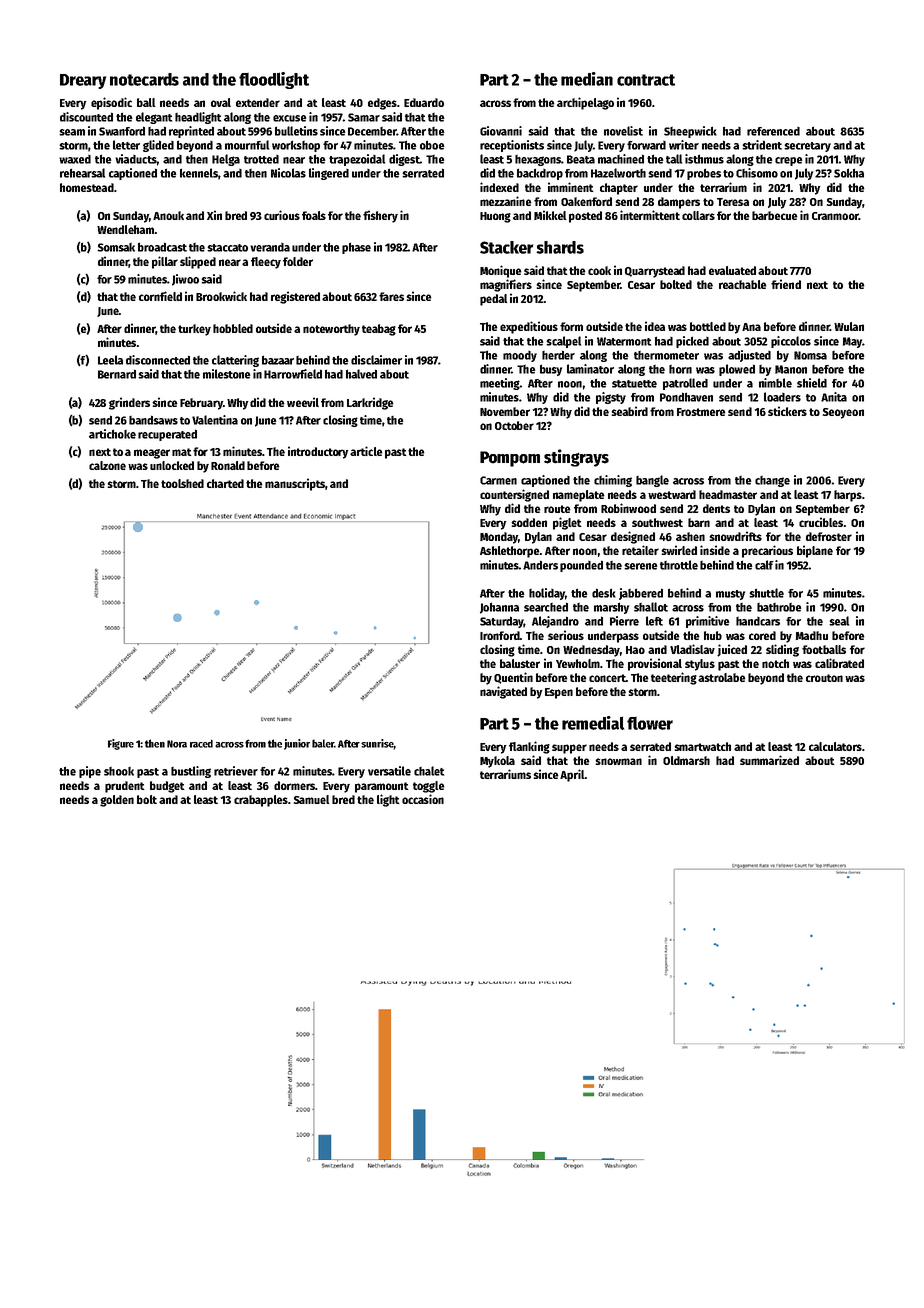  I want to click on Somsak, so click(116, 247).
